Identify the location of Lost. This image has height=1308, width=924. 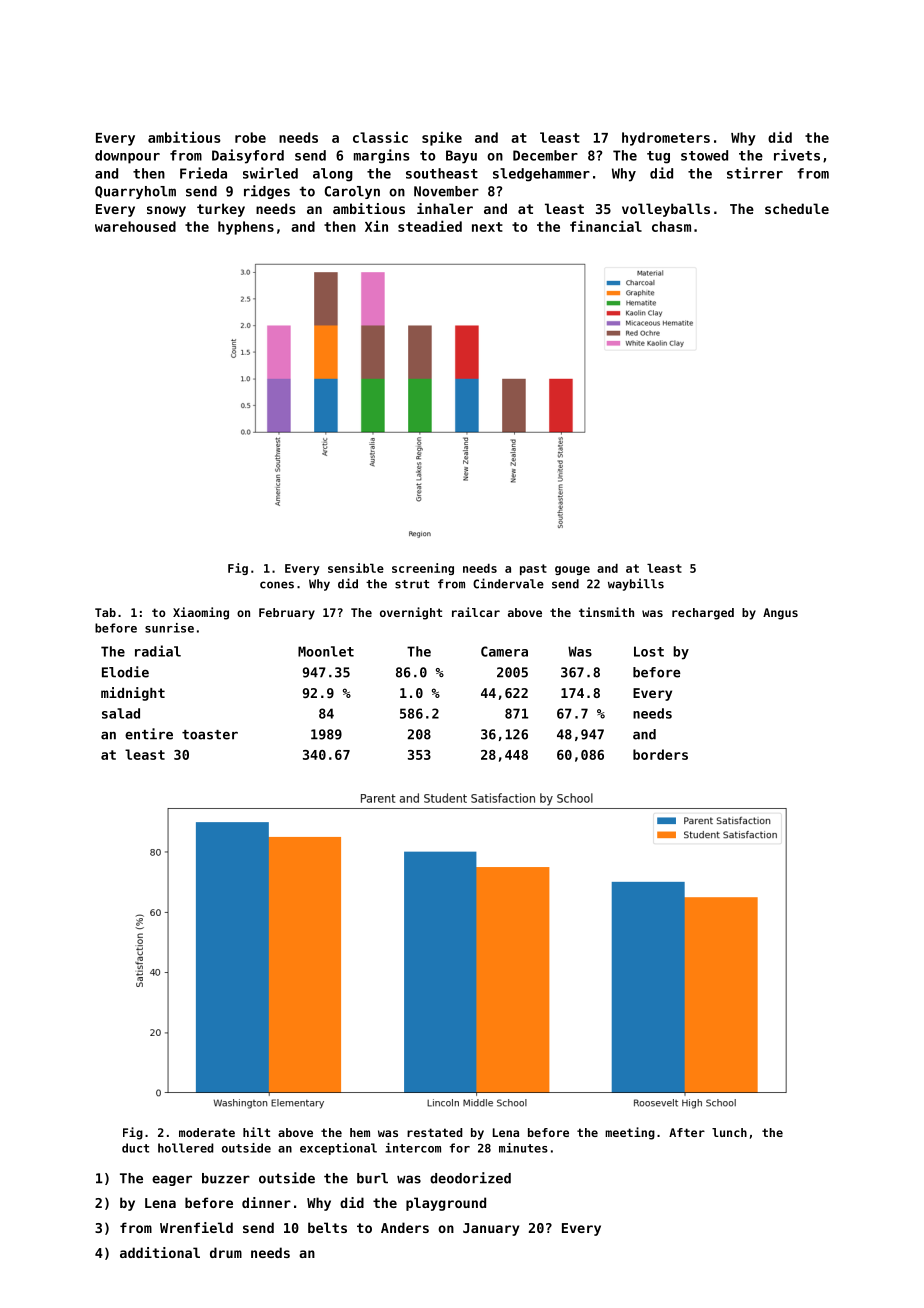
(649, 651).
